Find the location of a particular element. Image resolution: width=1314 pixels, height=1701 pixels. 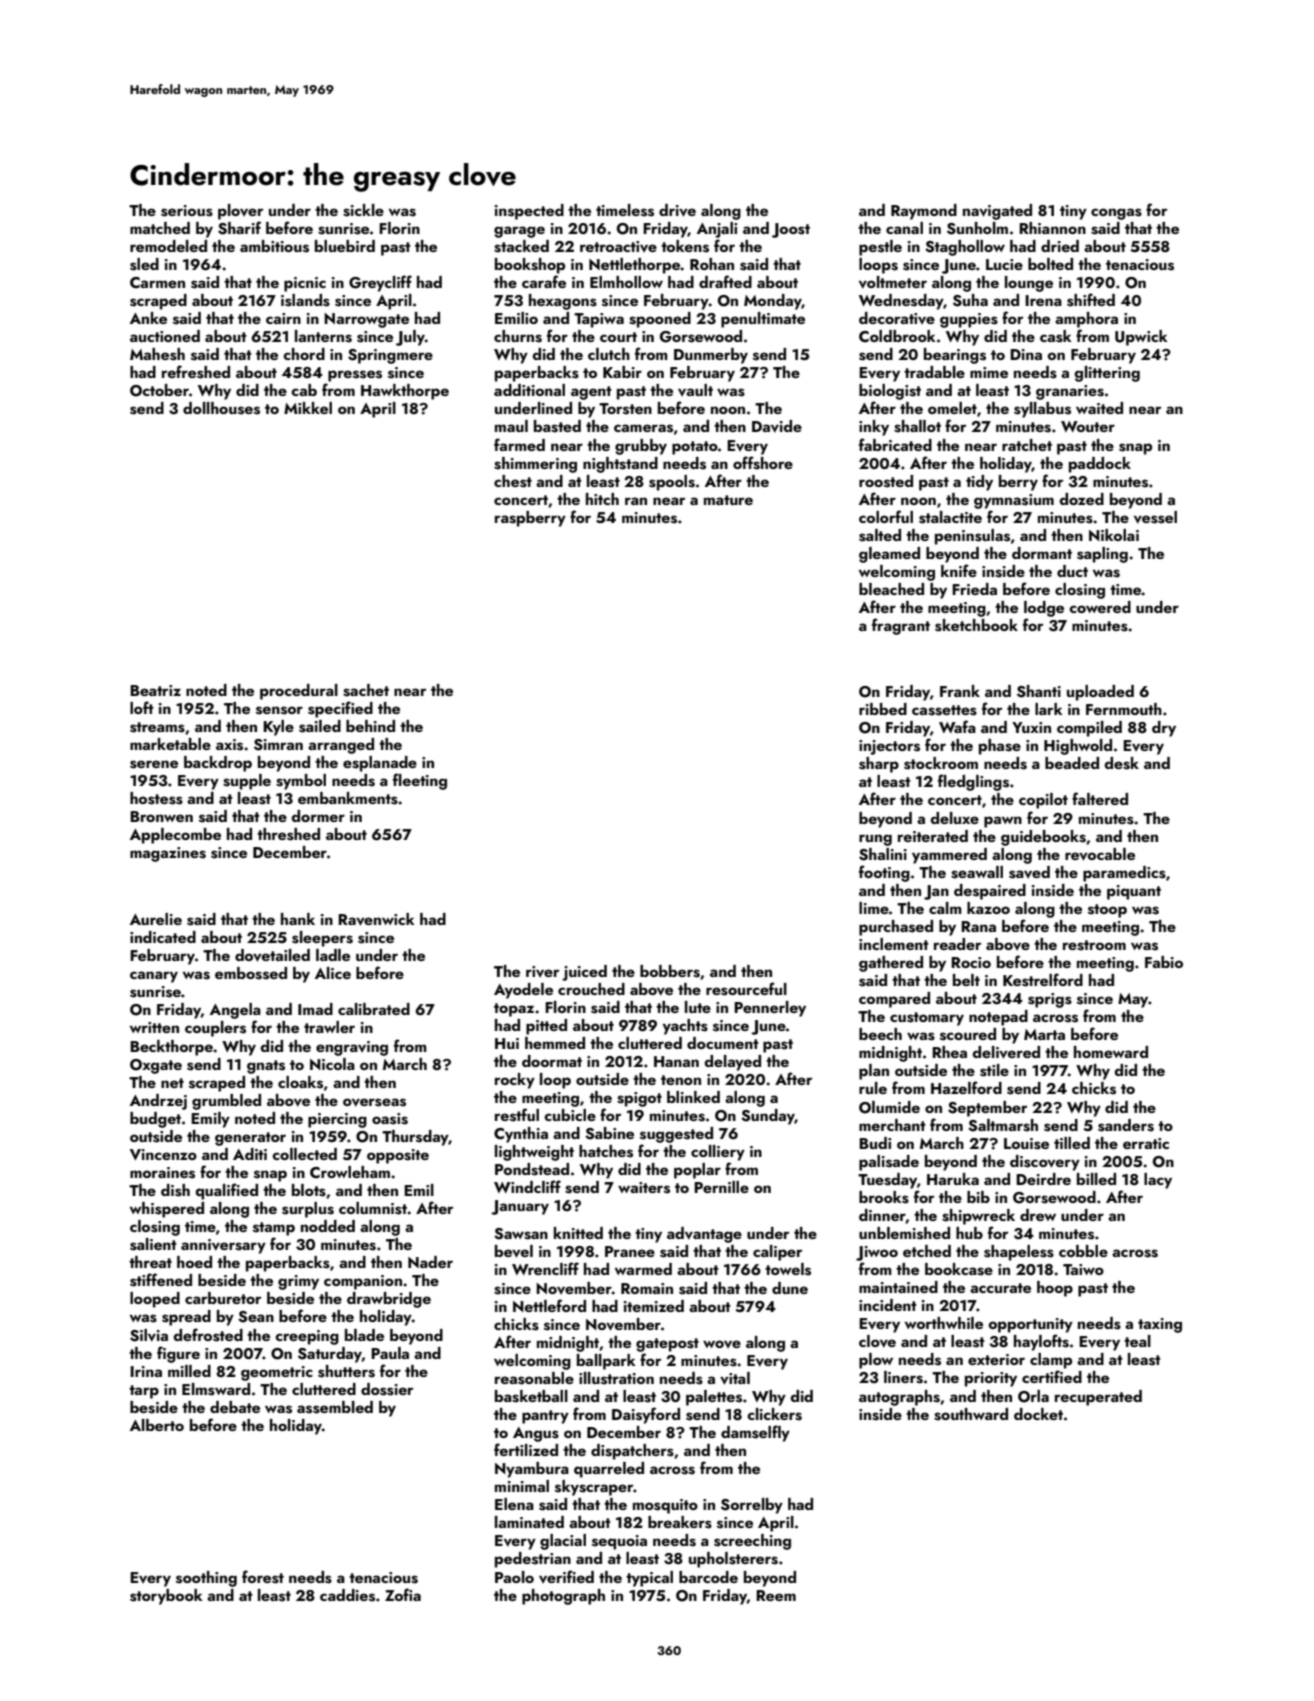

navigated is located at coordinates (997, 212).
